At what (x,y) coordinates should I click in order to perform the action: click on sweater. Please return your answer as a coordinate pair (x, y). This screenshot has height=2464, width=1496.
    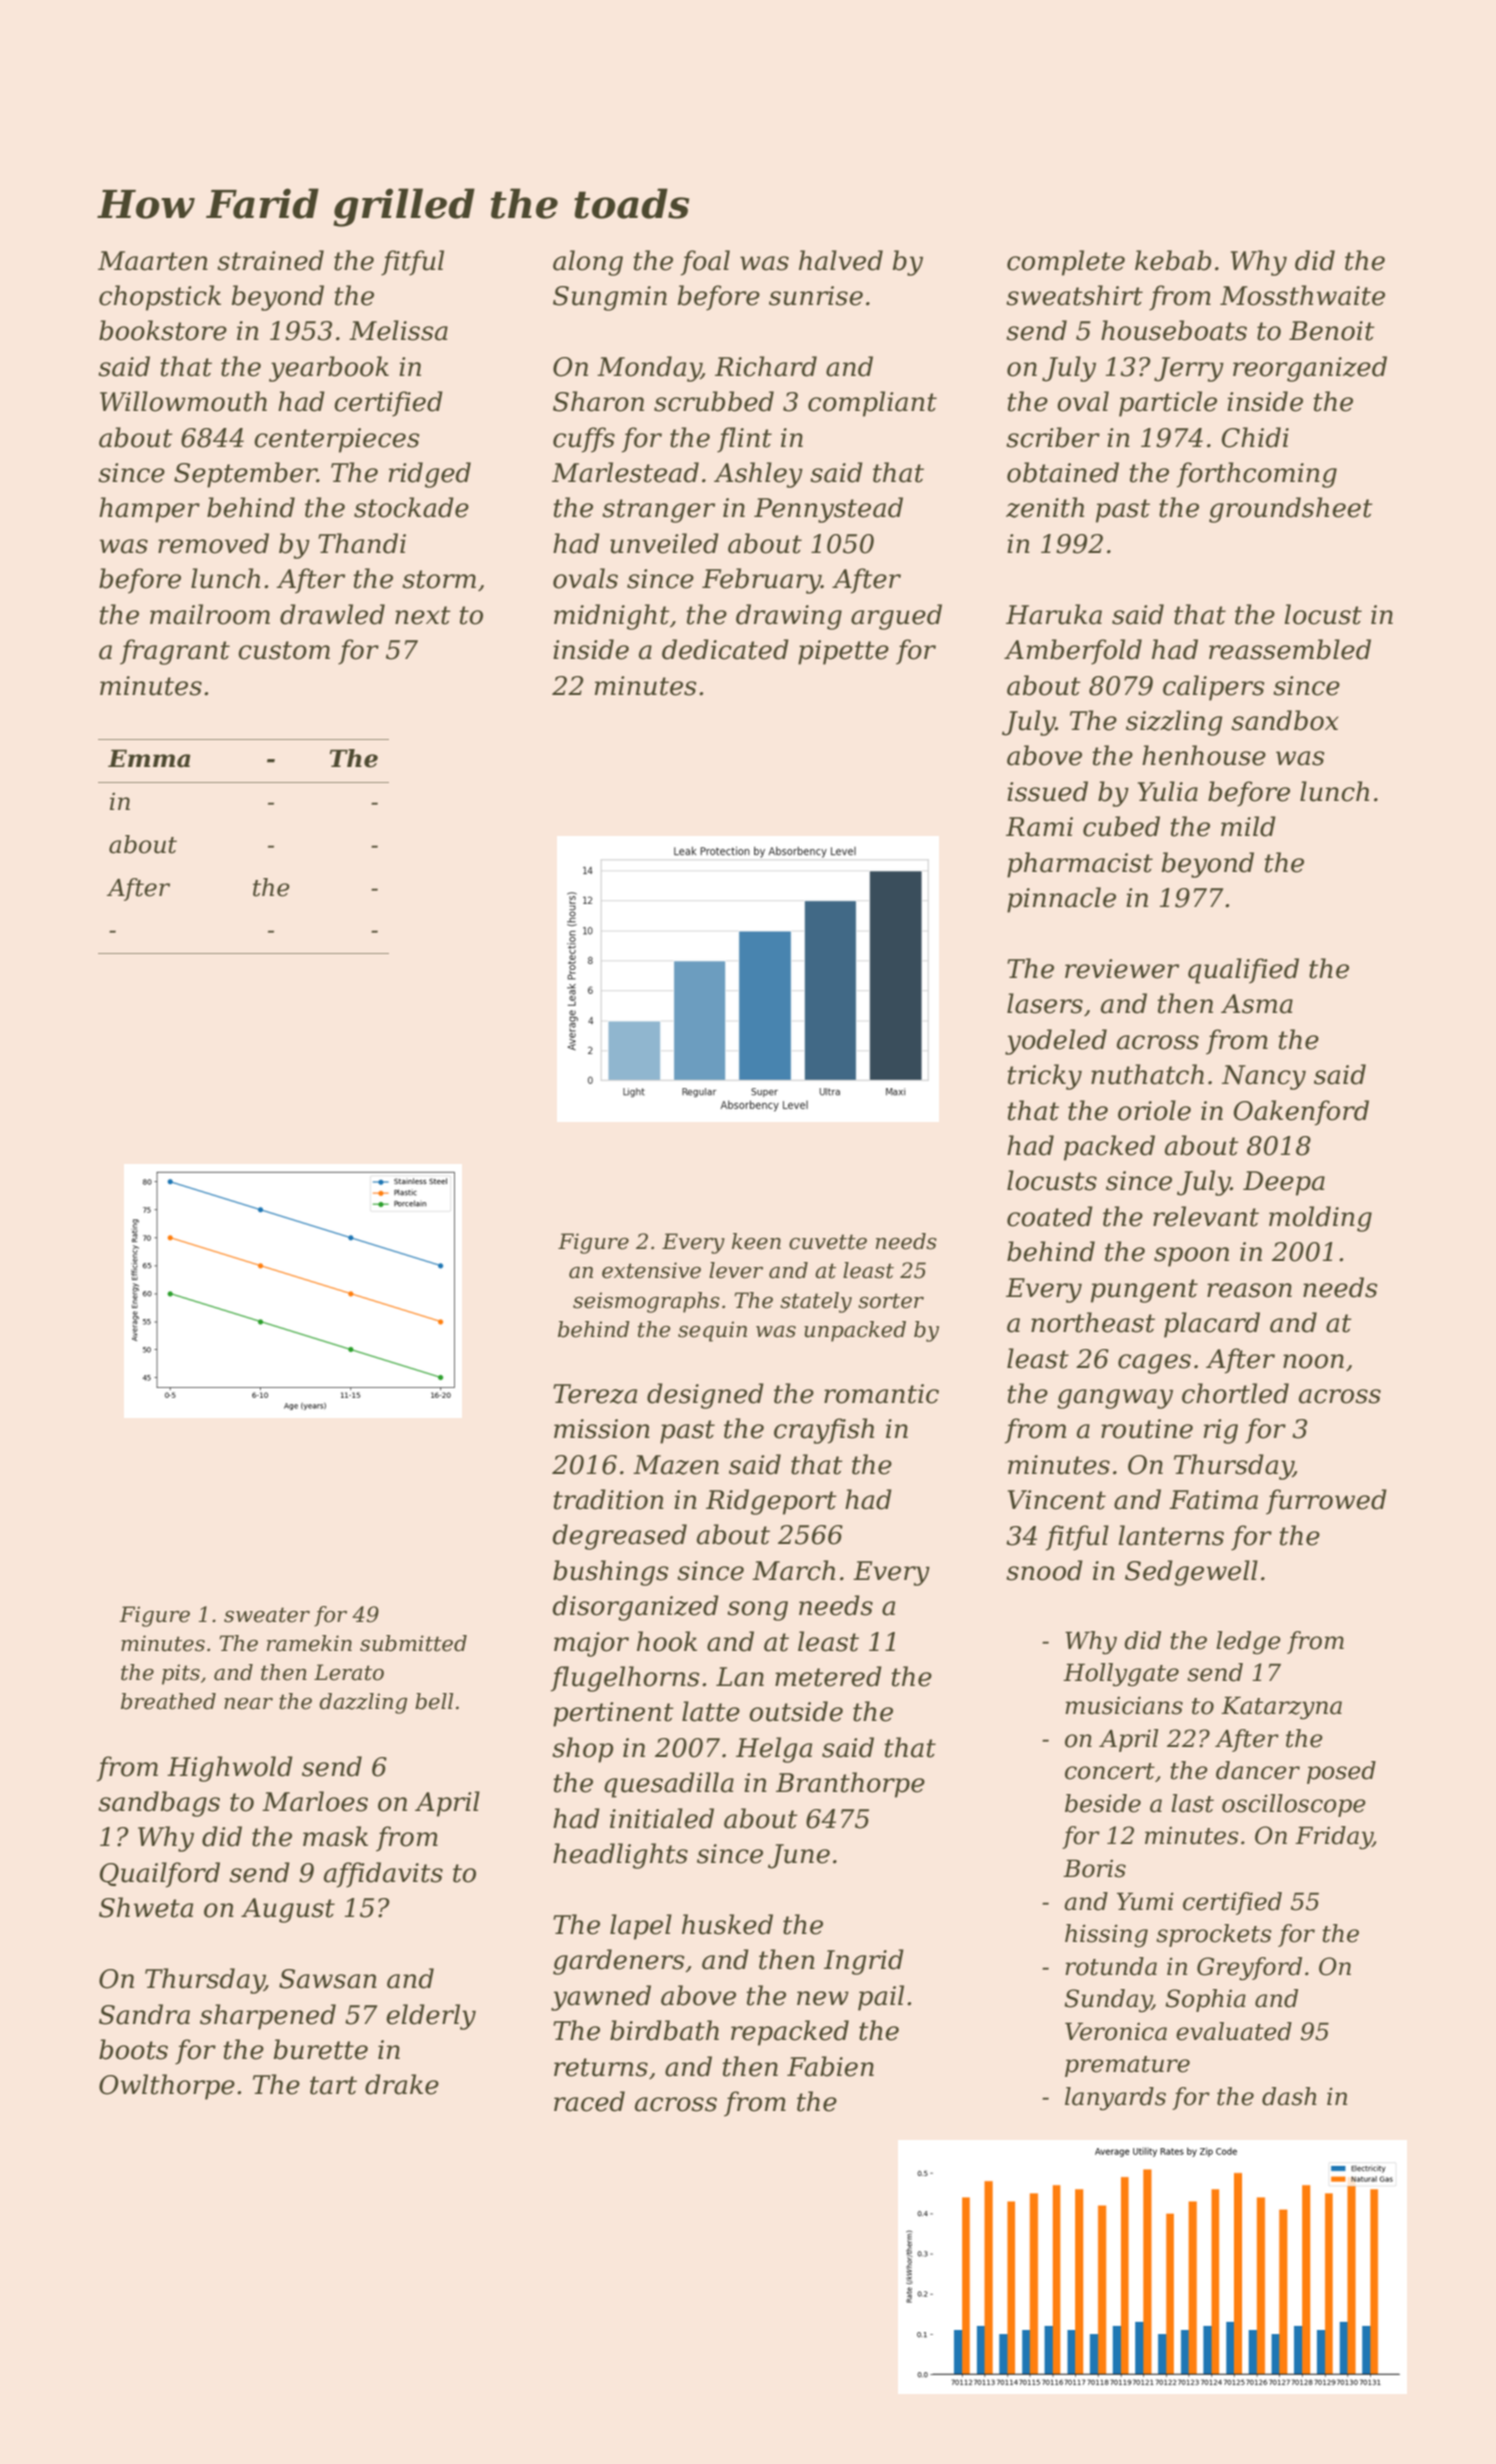
    Looking at the image, I should click on (267, 1615).
